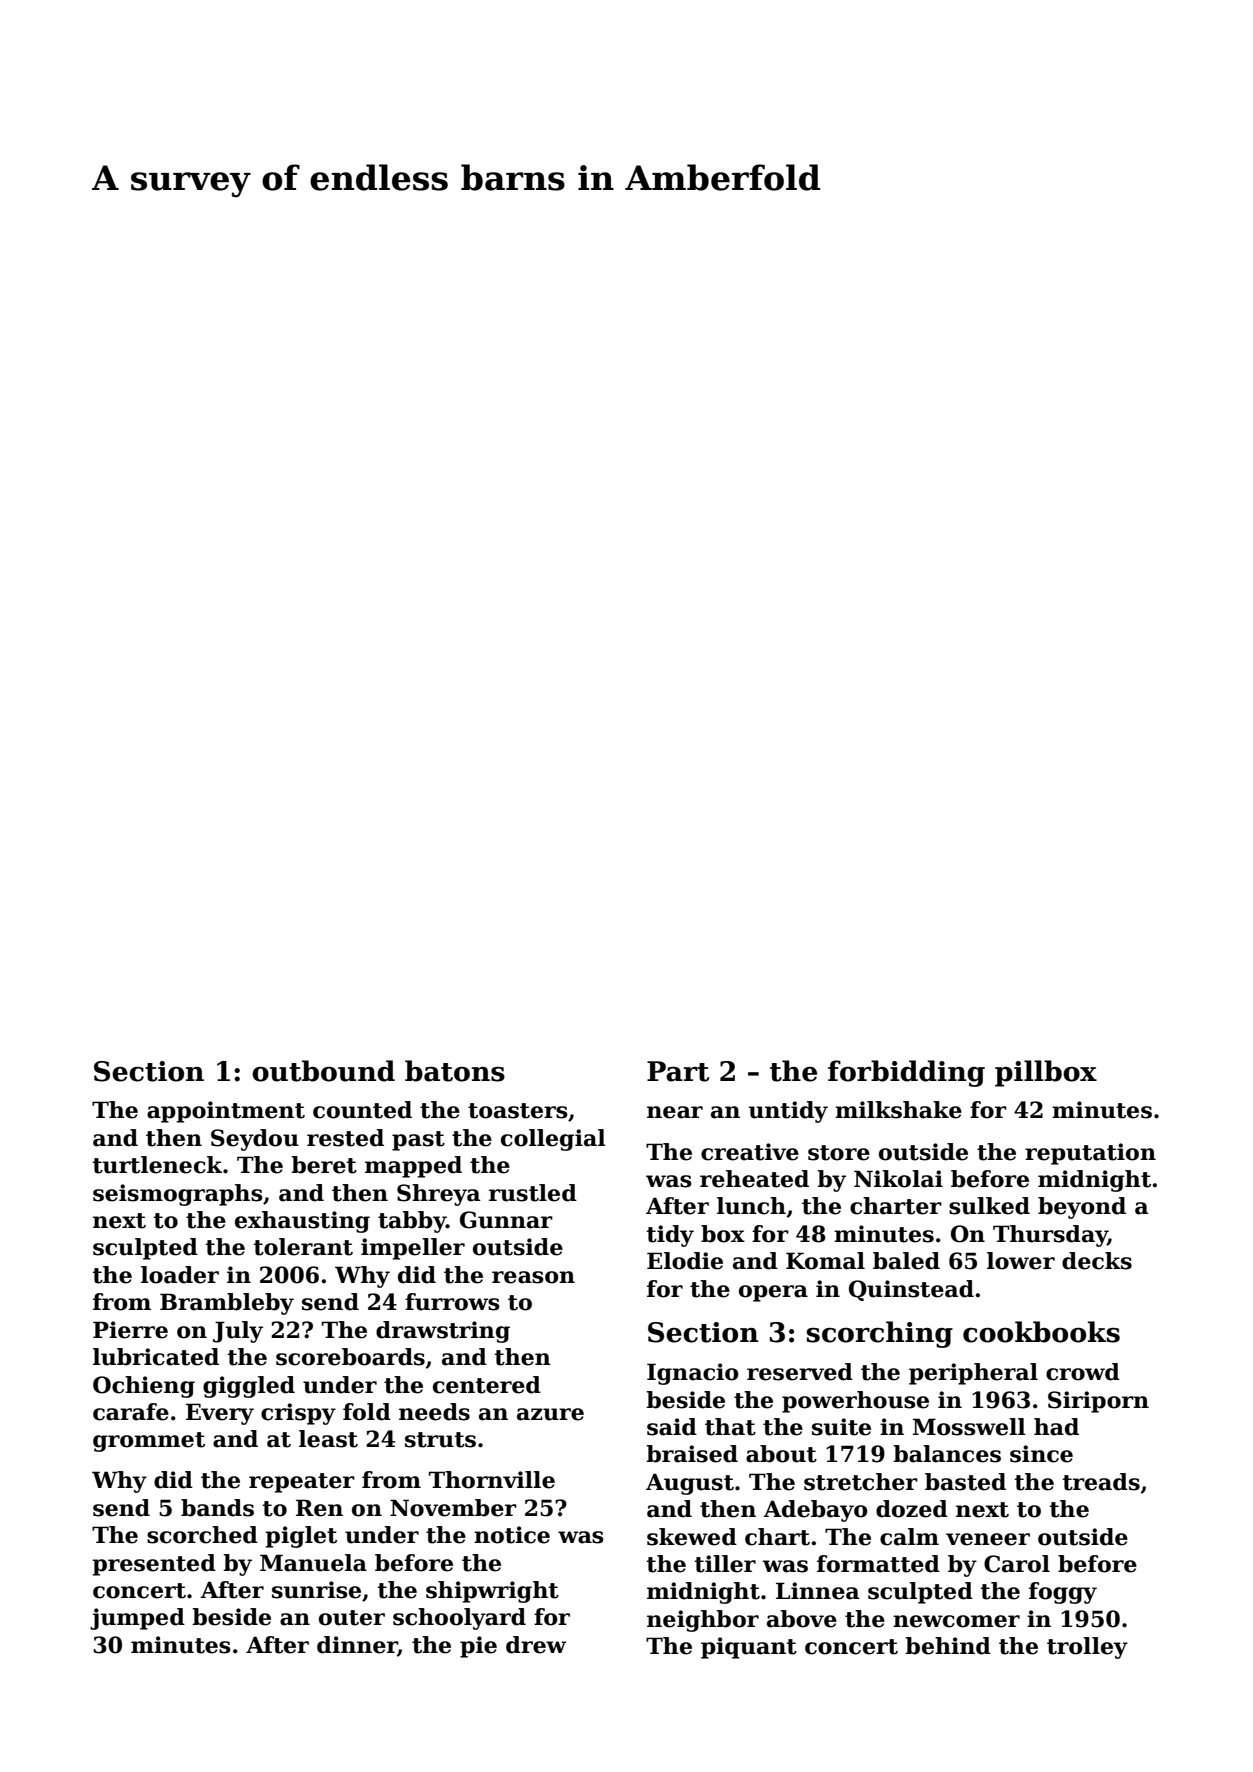 This document has width=1253, height=1772. I want to click on cookbooks, so click(1041, 1332).
